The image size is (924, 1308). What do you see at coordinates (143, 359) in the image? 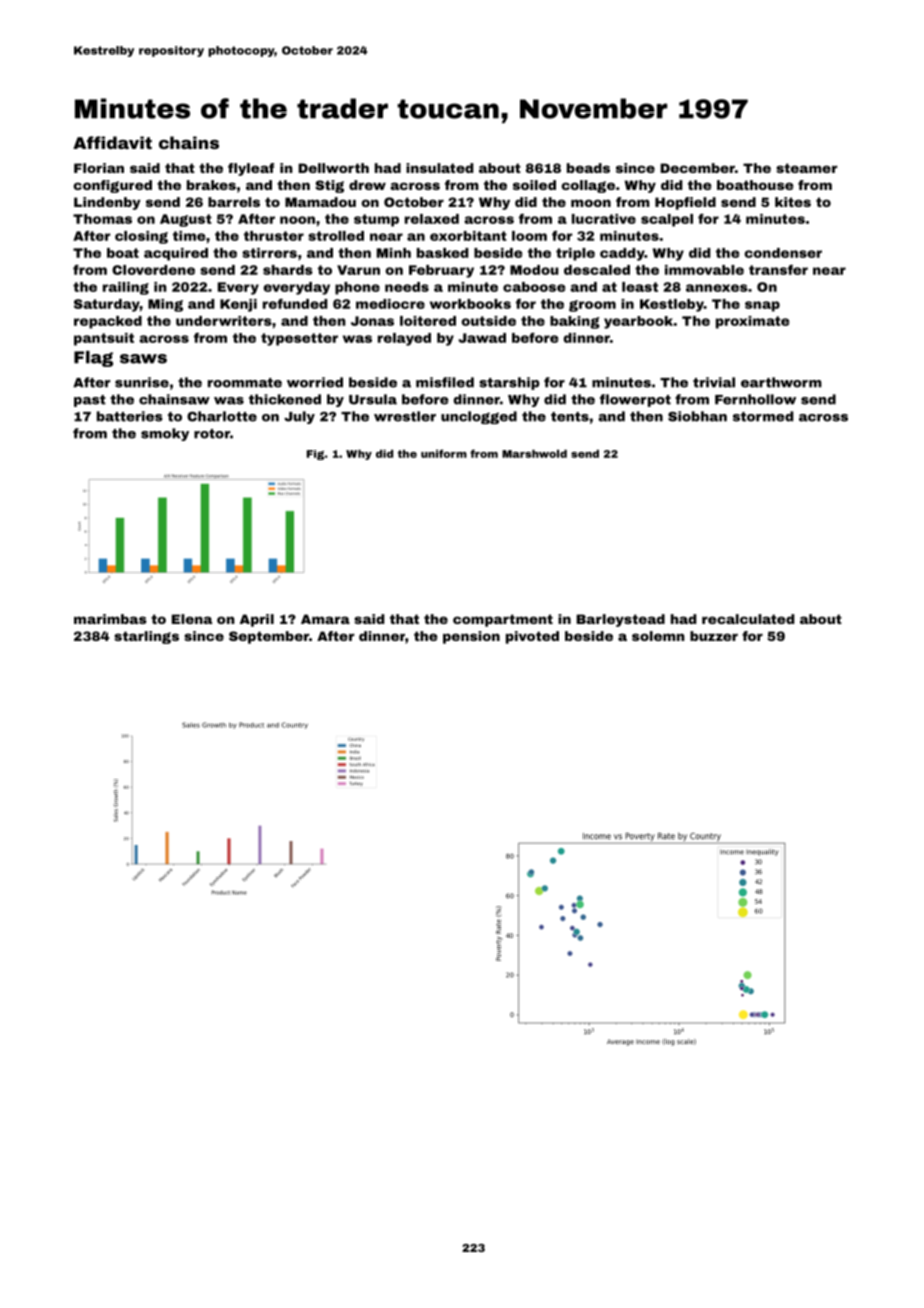
I see `saws` at bounding box center [143, 359].
